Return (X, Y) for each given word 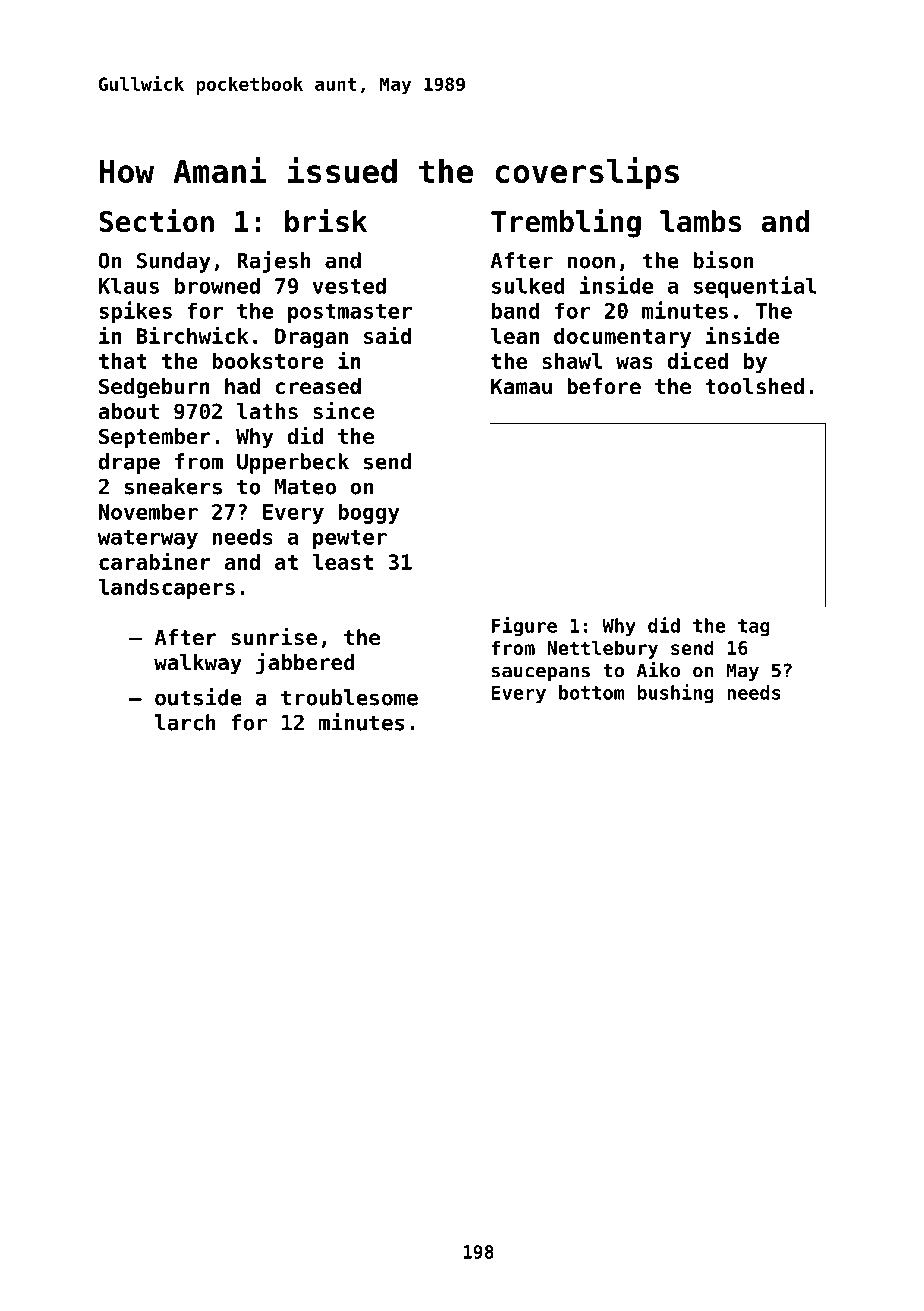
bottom (592, 692)
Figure (524, 627)
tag (754, 628)
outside (198, 697)
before (604, 386)
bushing (675, 694)
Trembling (566, 223)
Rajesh (273, 262)
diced (697, 360)
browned (217, 285)
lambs (701, 221)
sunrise (274, 637)
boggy (369, 513)
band (516, 310)
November (148, 511)
